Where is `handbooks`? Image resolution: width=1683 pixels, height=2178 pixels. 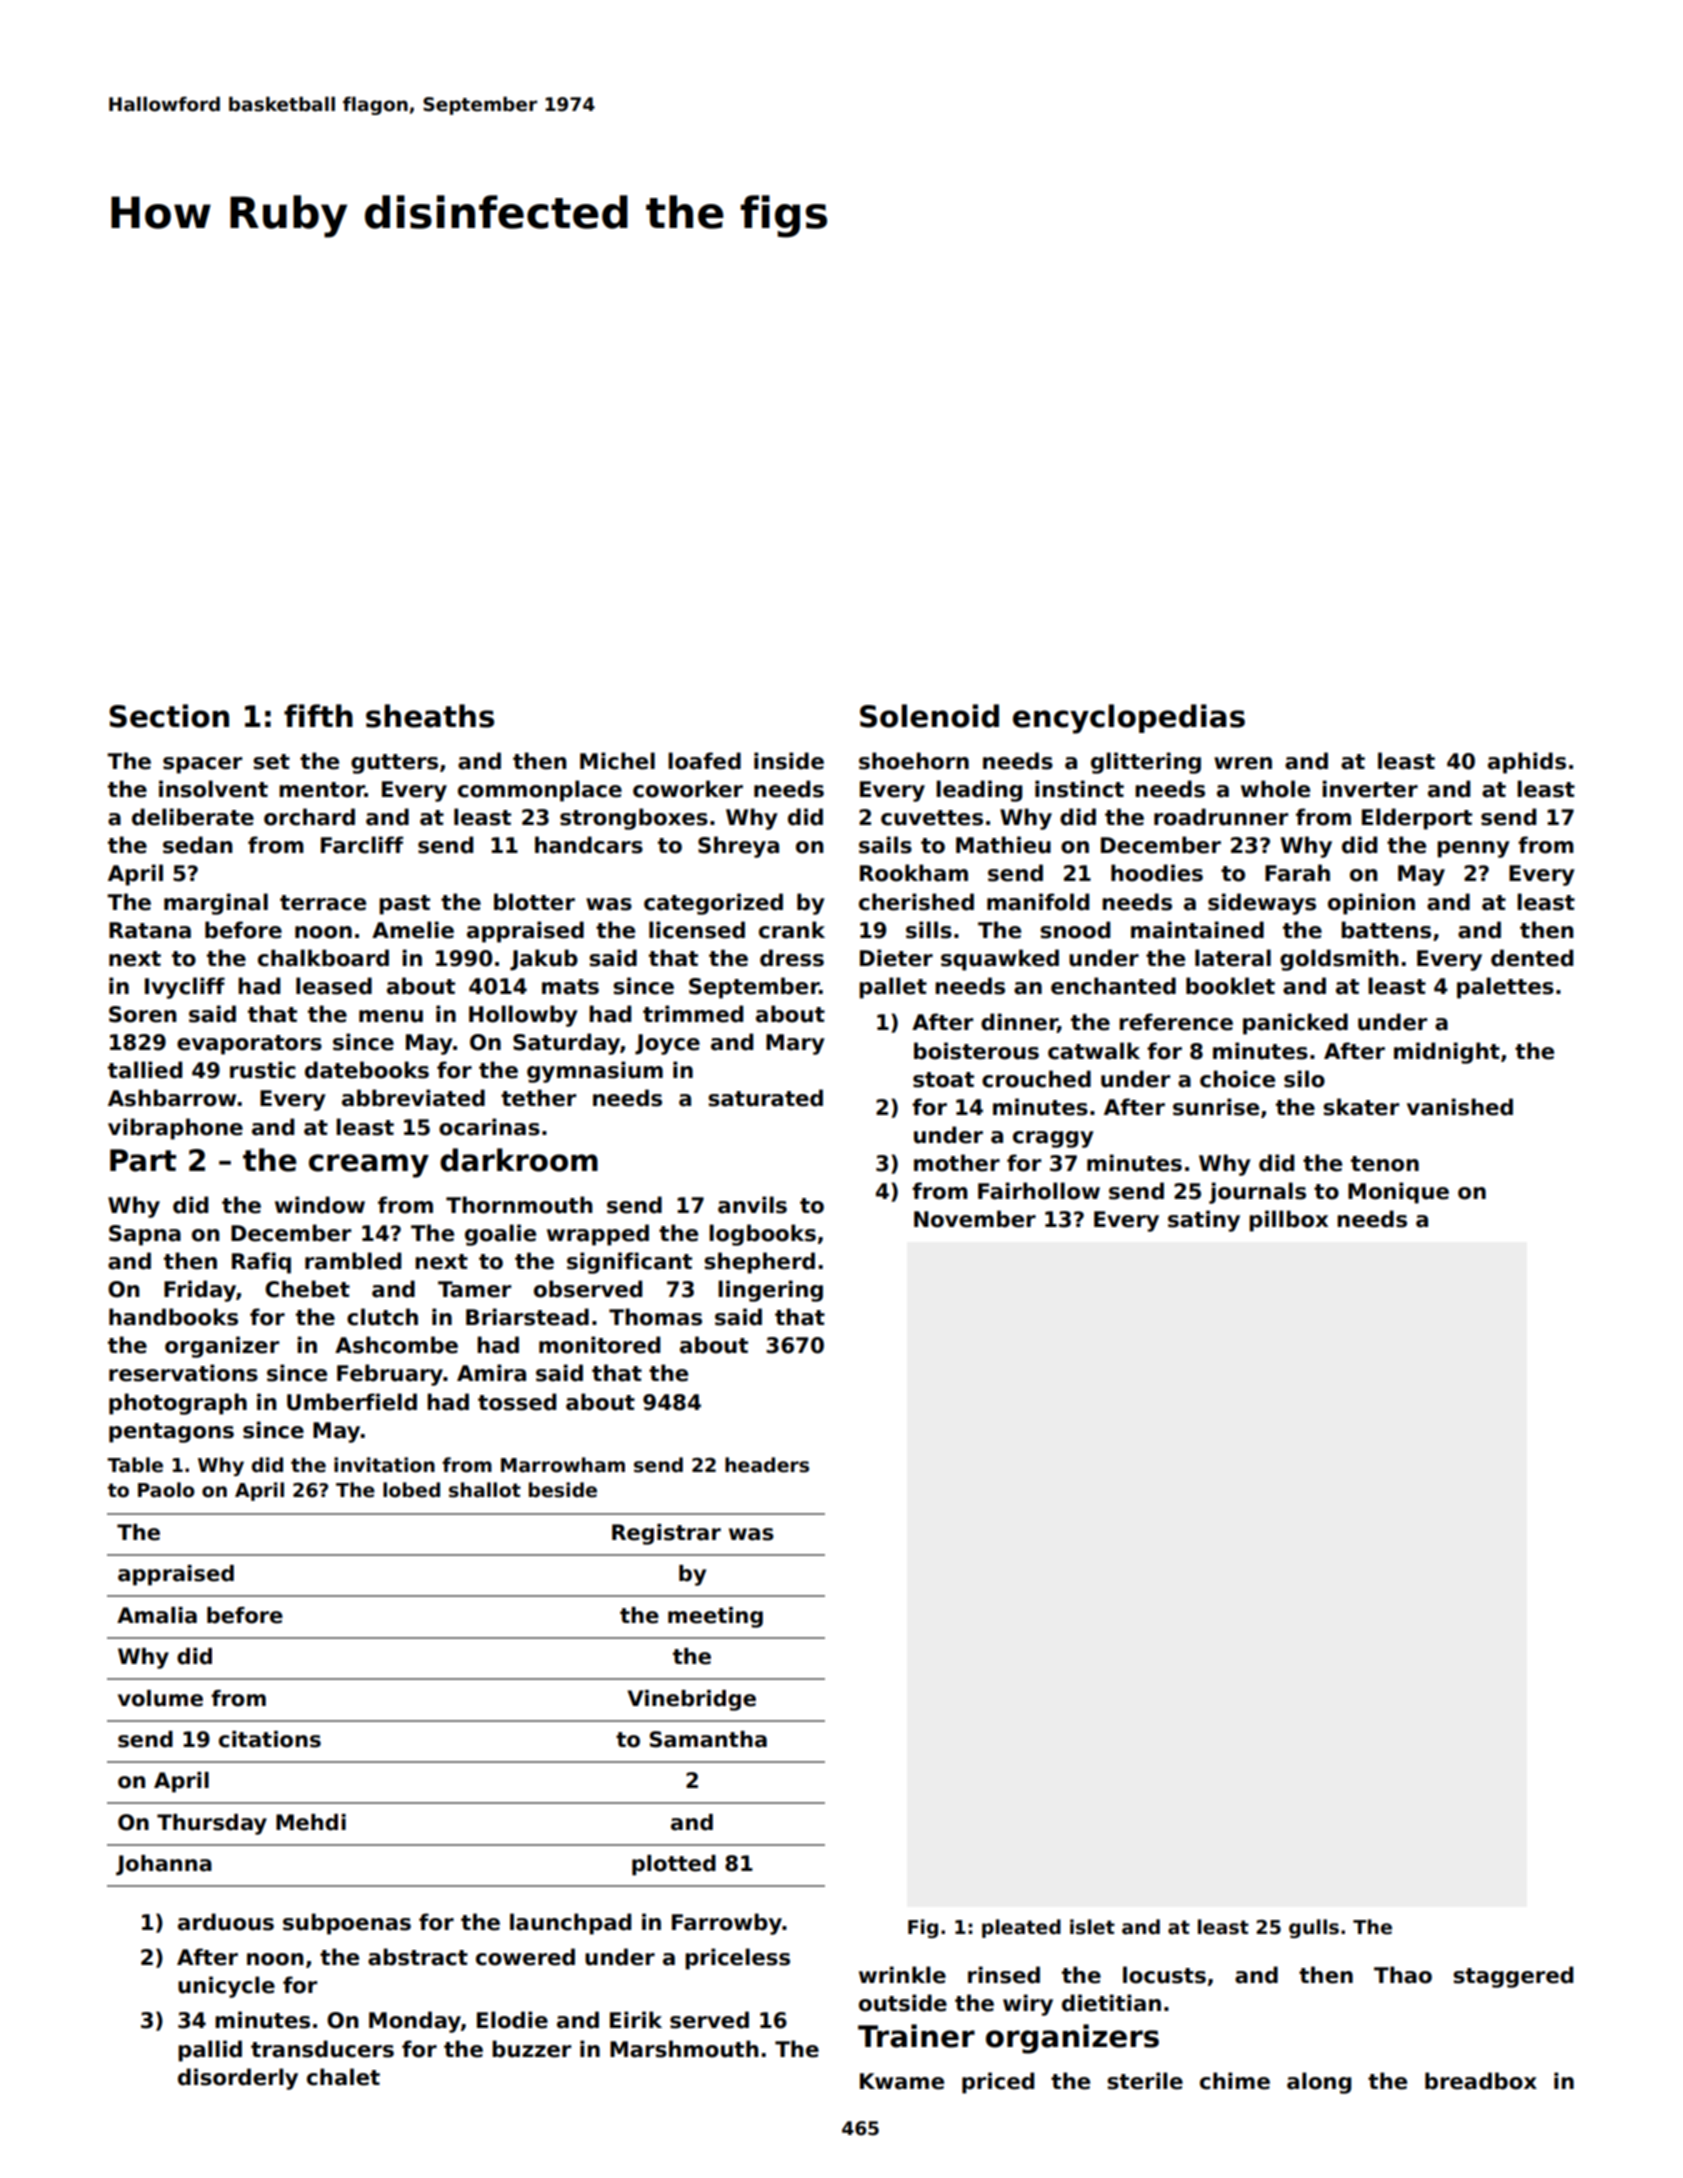
handbooks is located at coordinates (173, 1317).
